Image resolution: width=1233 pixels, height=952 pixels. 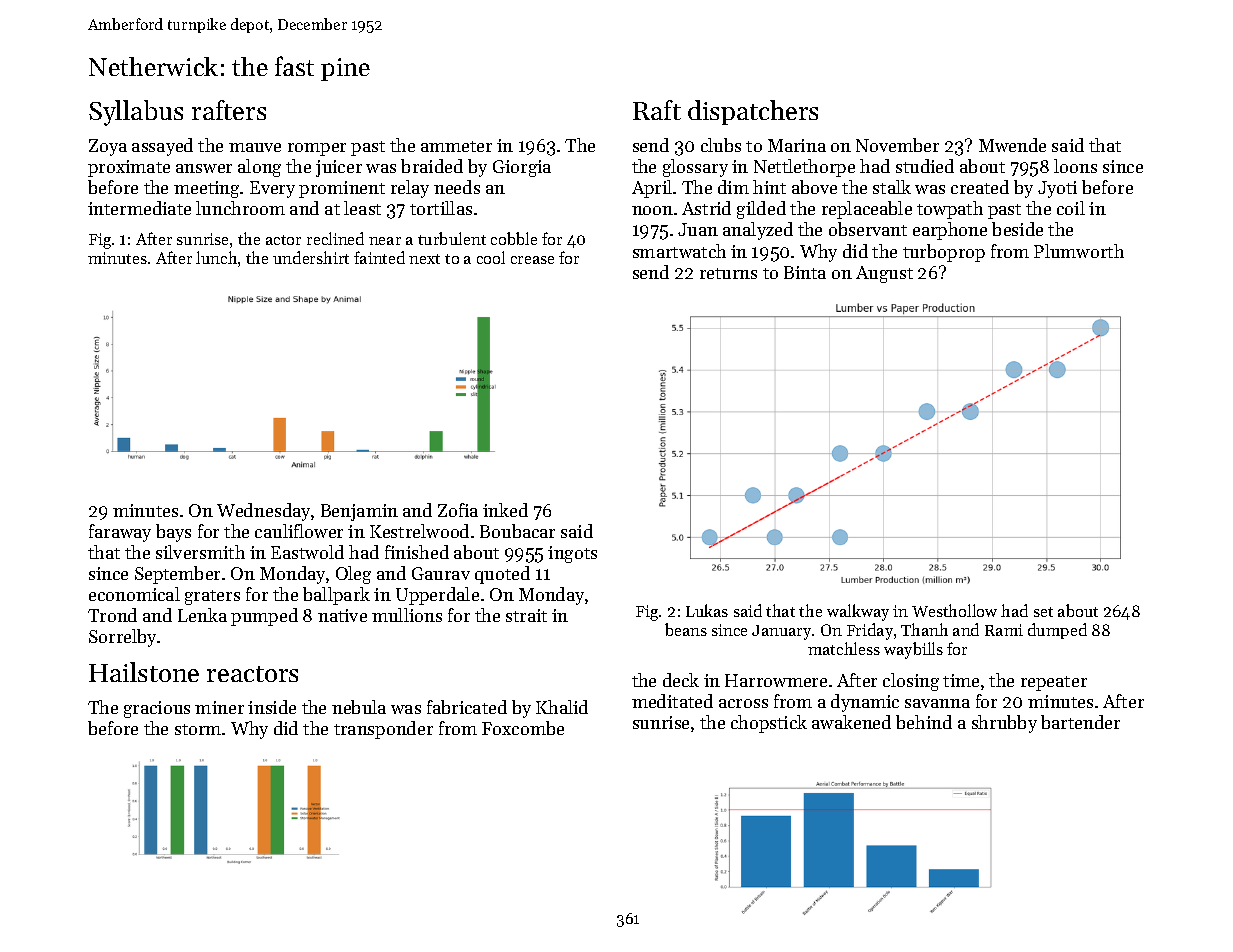 I want to click on Syllabus, so click(x=136, y=113).
